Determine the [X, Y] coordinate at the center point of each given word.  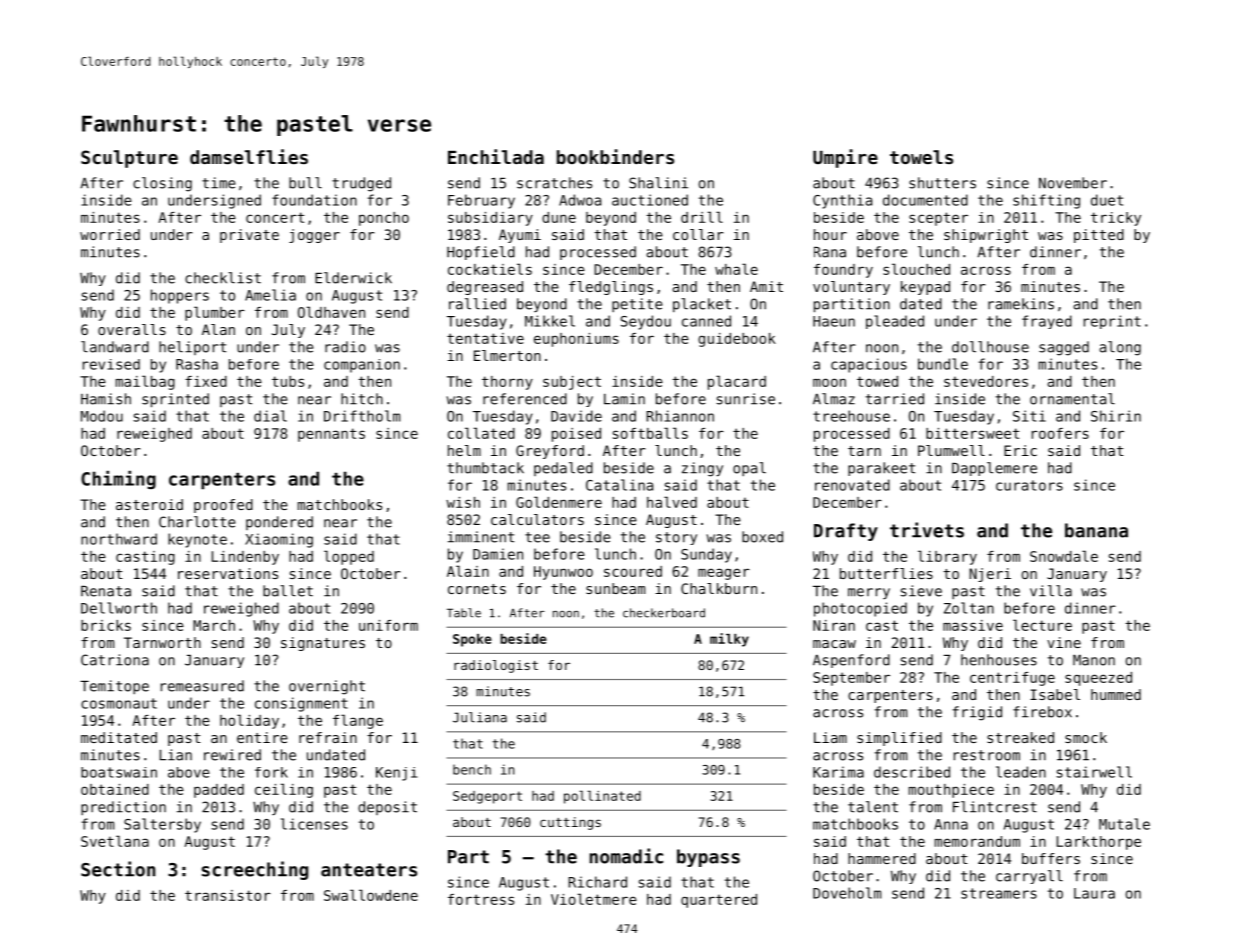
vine [1064, 642]
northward [119, 539]
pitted [1099, 236]
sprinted [175, 400]
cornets [477, 589]
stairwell [1094, 772]
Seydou [646, 322]
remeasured [202, 686]
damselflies [249, 156]
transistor [228, 895]
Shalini [658, 183]
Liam [830, 737]
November [1073, 183]
